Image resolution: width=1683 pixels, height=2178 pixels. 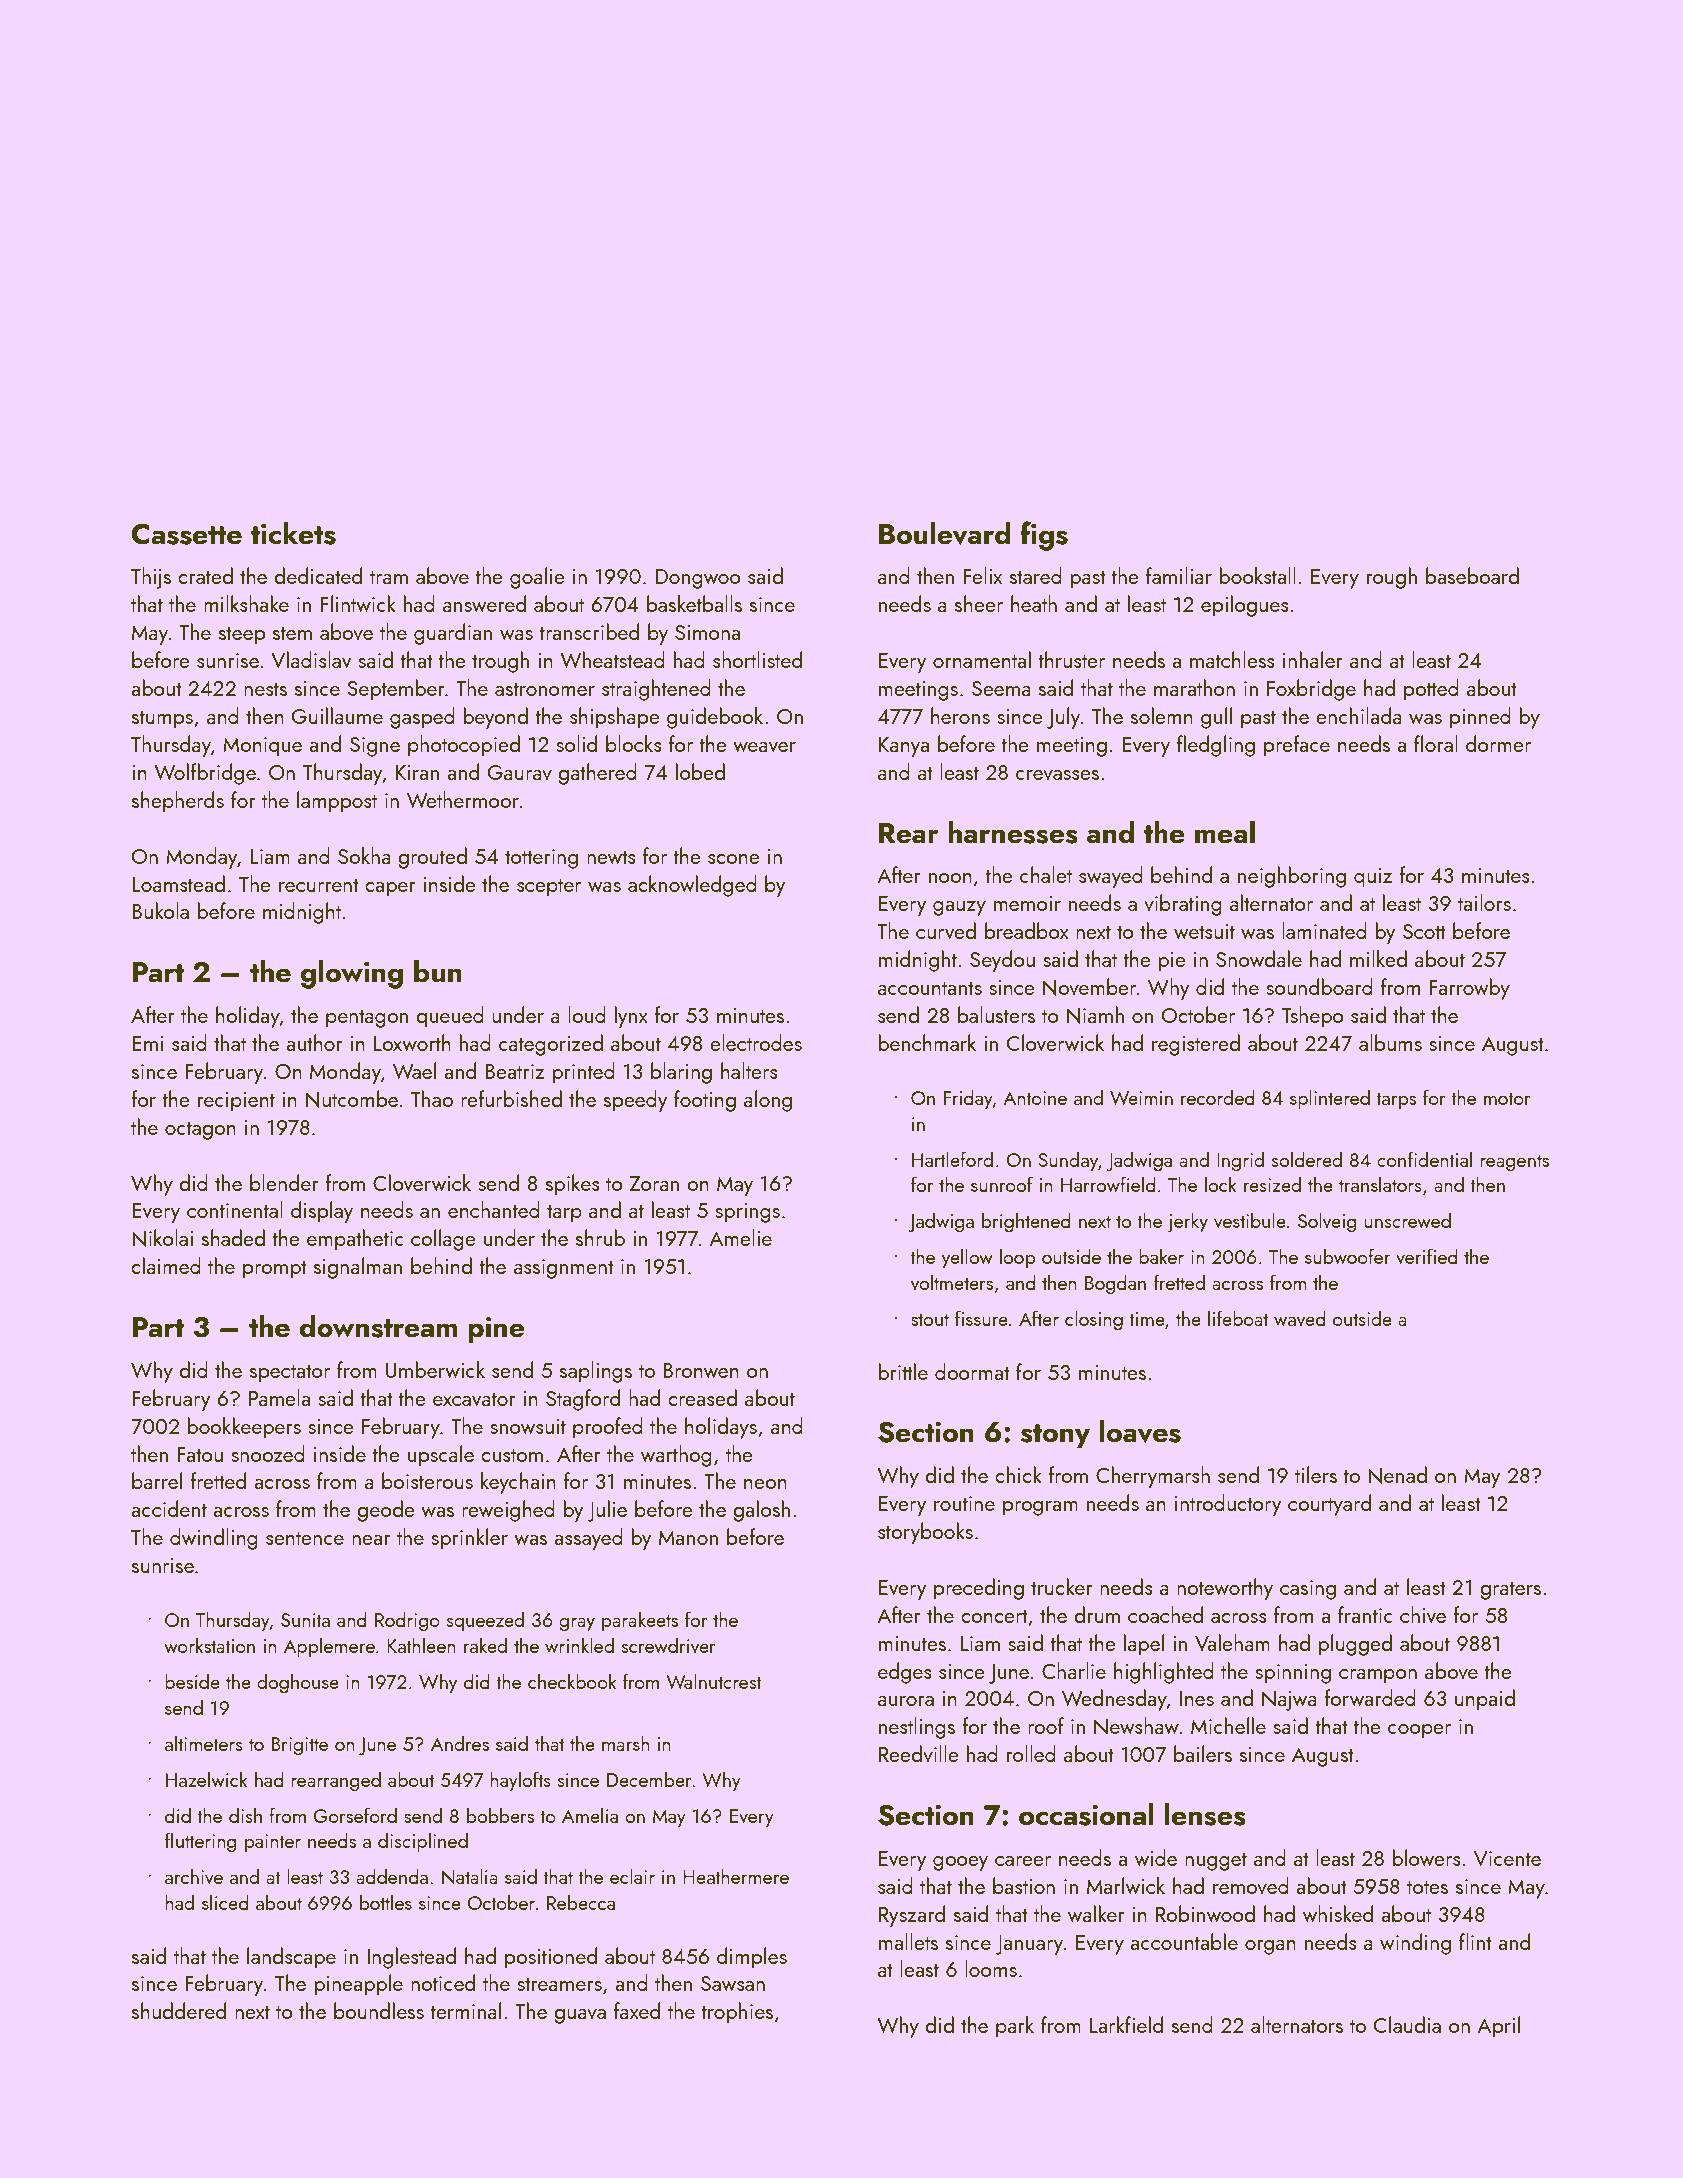 What do you see at coordinates (537, 578) in the document?
I see `goalie` at bounding box center [537, 578].
